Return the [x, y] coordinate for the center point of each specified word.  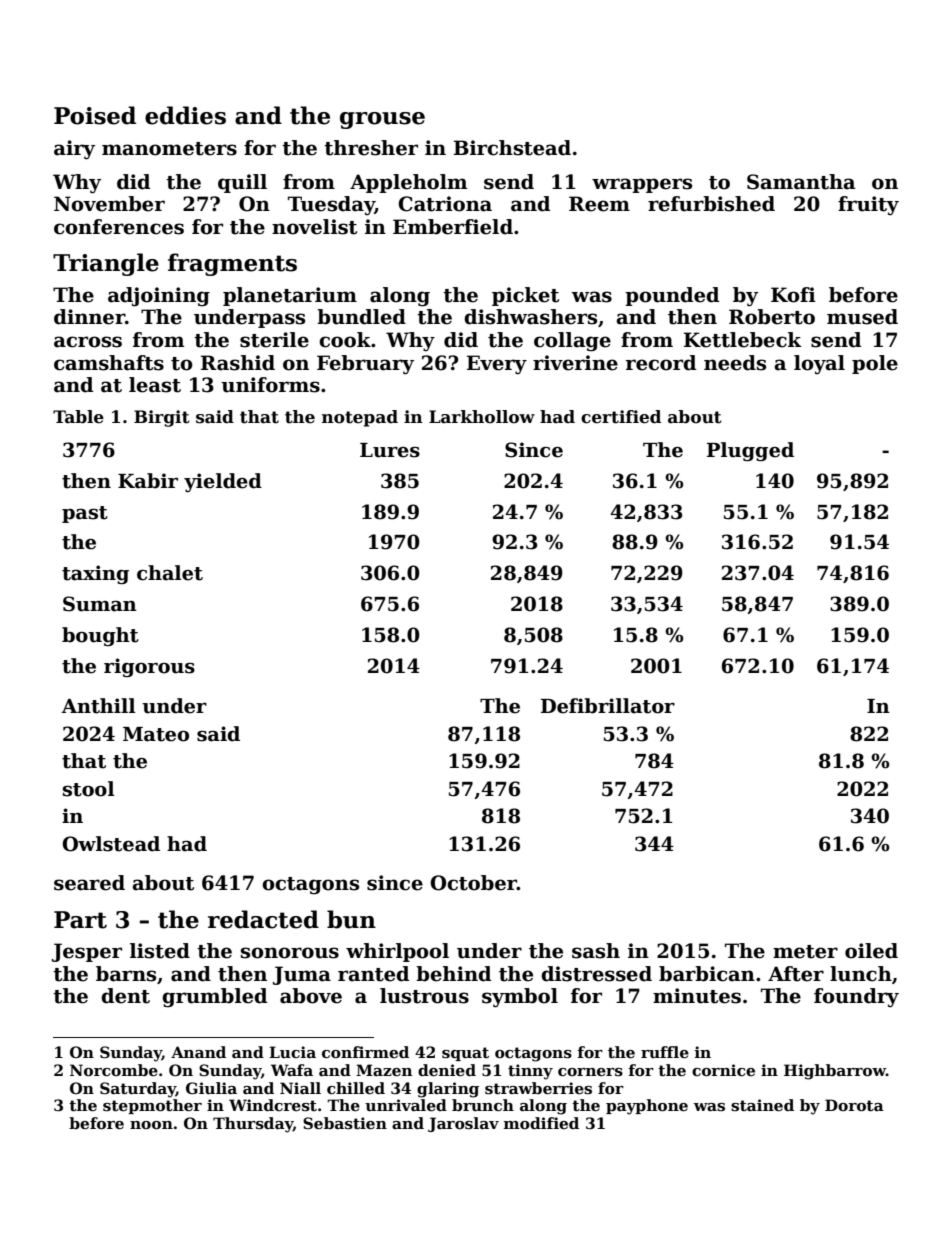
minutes [697, 996]
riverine [575, 363]
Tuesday [331, 205]
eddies [185, 115]
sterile [274, 340]
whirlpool [397, 952]
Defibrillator [608, 706]
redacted [263, 919]
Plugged [750, 451]
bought [100, 636]
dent [125, 996]
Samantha [801, 182]
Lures [390, 450]
